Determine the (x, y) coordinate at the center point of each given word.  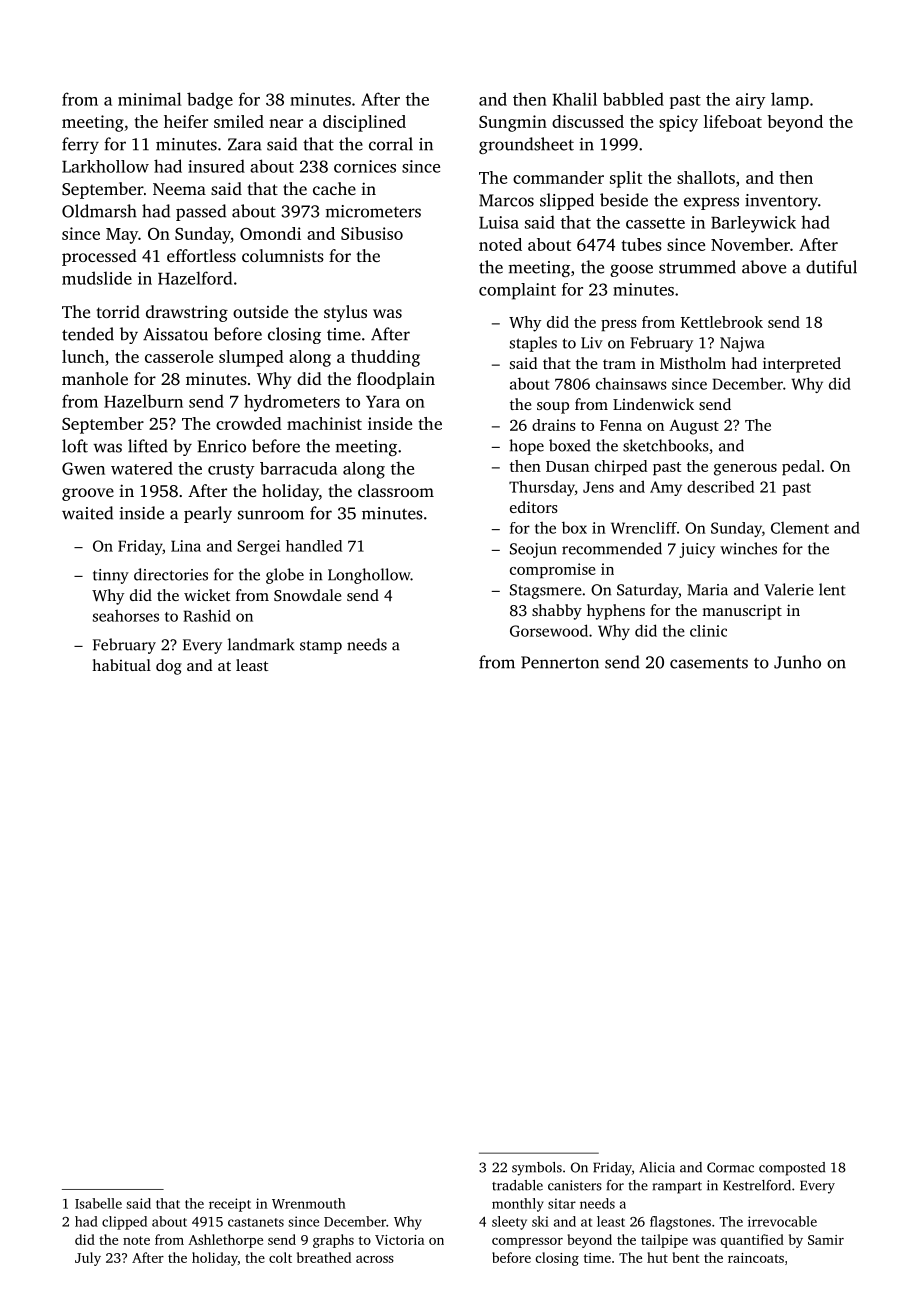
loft (75, 446)
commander (558, 177)
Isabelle (98, 1203)
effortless (201, 255)
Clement (800, 528)
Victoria (400, 1240)
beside (624, 200)
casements (709, 663)
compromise (553, 571)
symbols (537, 1169)
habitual (121, 665)
